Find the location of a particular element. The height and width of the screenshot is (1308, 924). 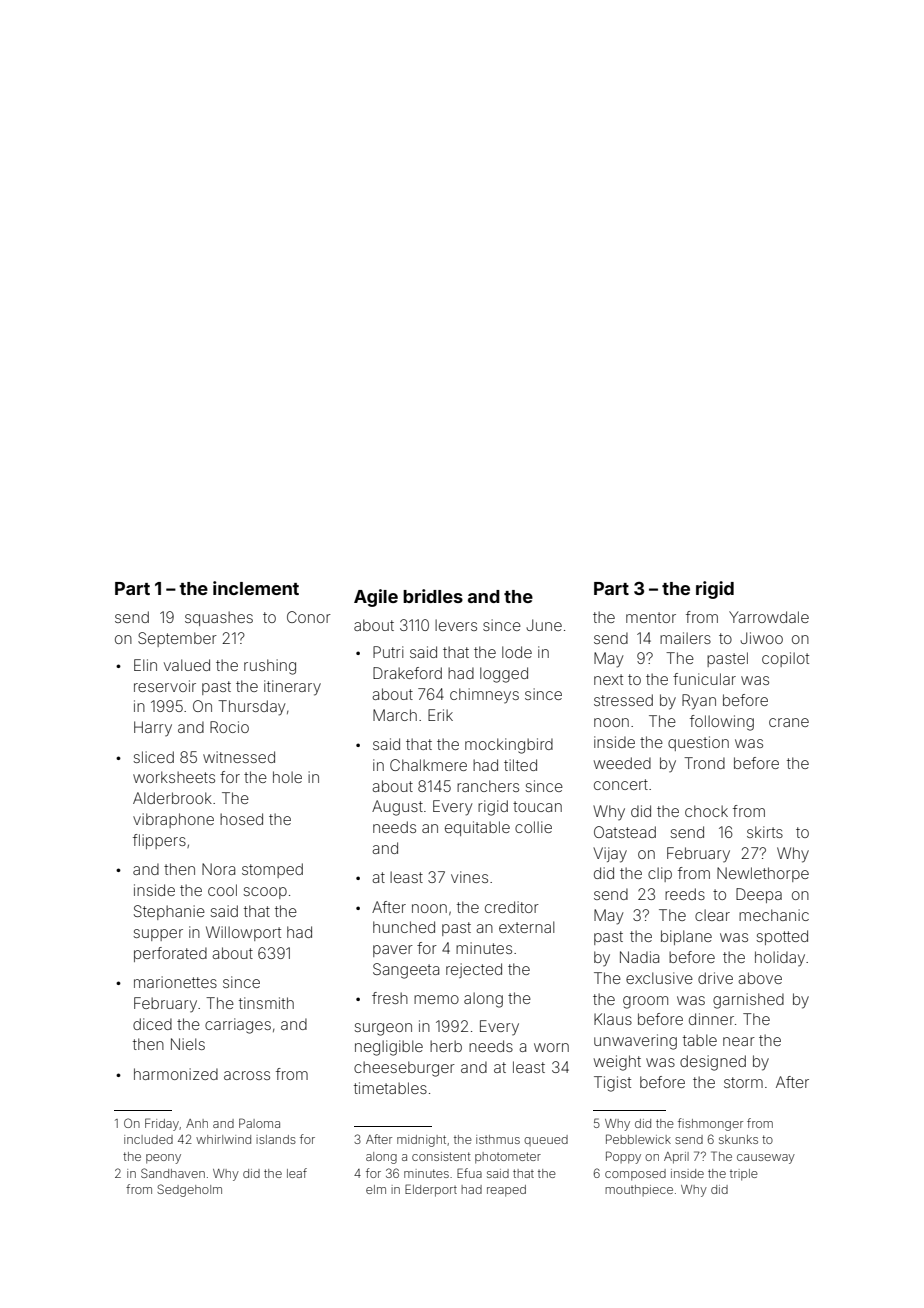

hole is located at coordinates (287, 777).
